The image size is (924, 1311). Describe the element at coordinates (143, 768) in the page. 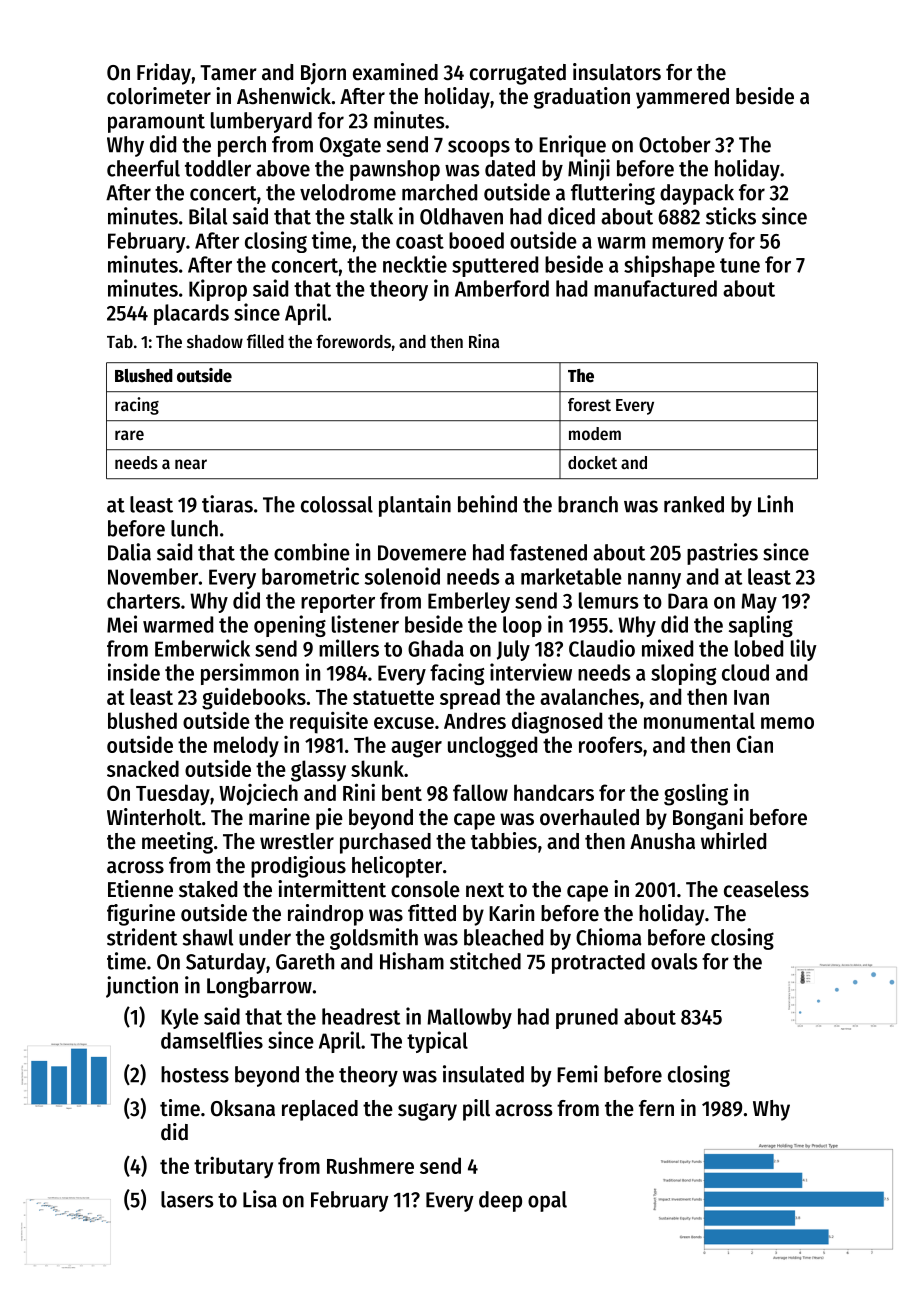

I see `snacked` at that location.
